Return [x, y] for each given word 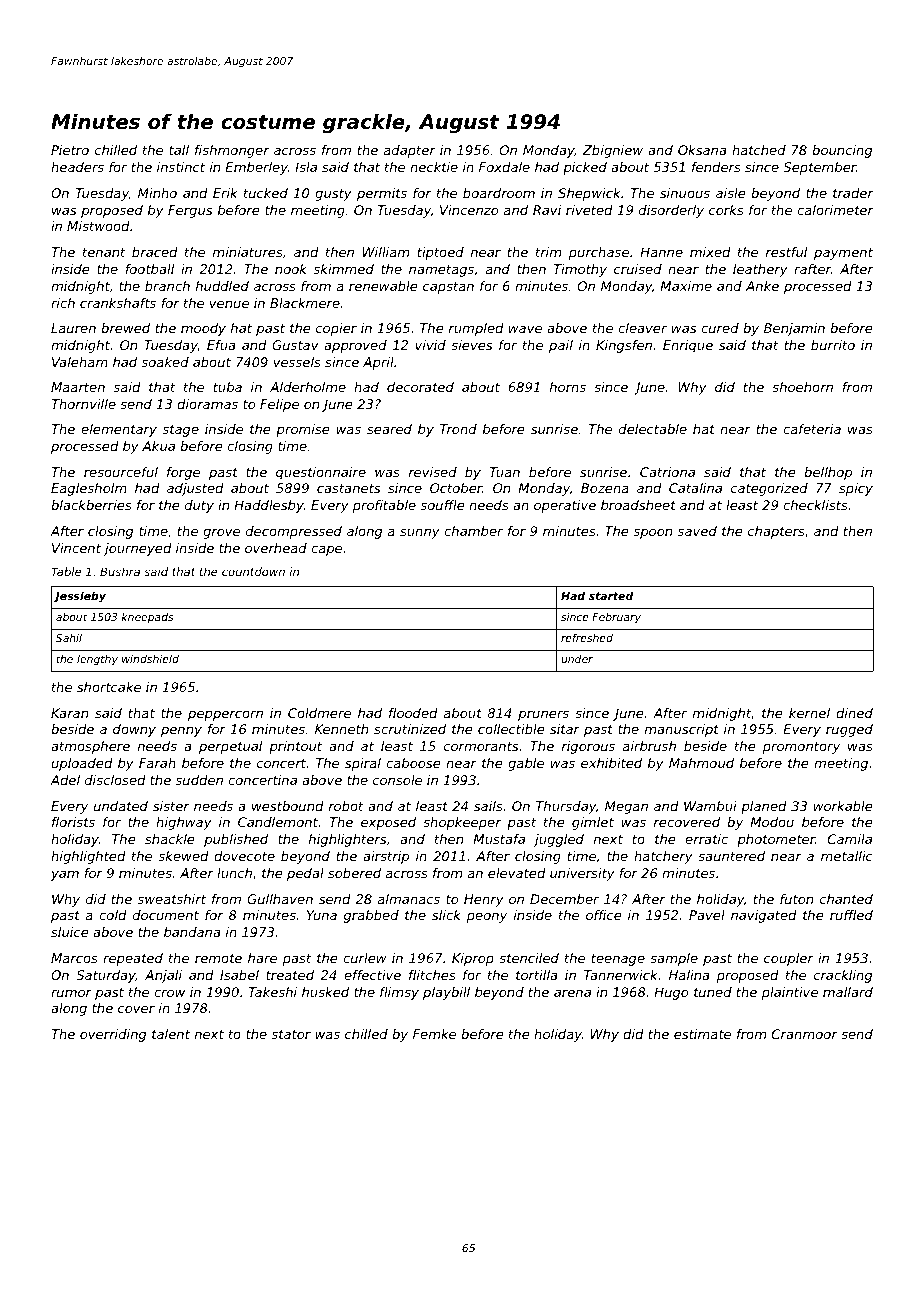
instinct [181, 167]
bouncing [842, 151]
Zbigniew [612, 151]
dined [854, 713]
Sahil [69, 638]
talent [171, 1034]
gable [526, 764]
